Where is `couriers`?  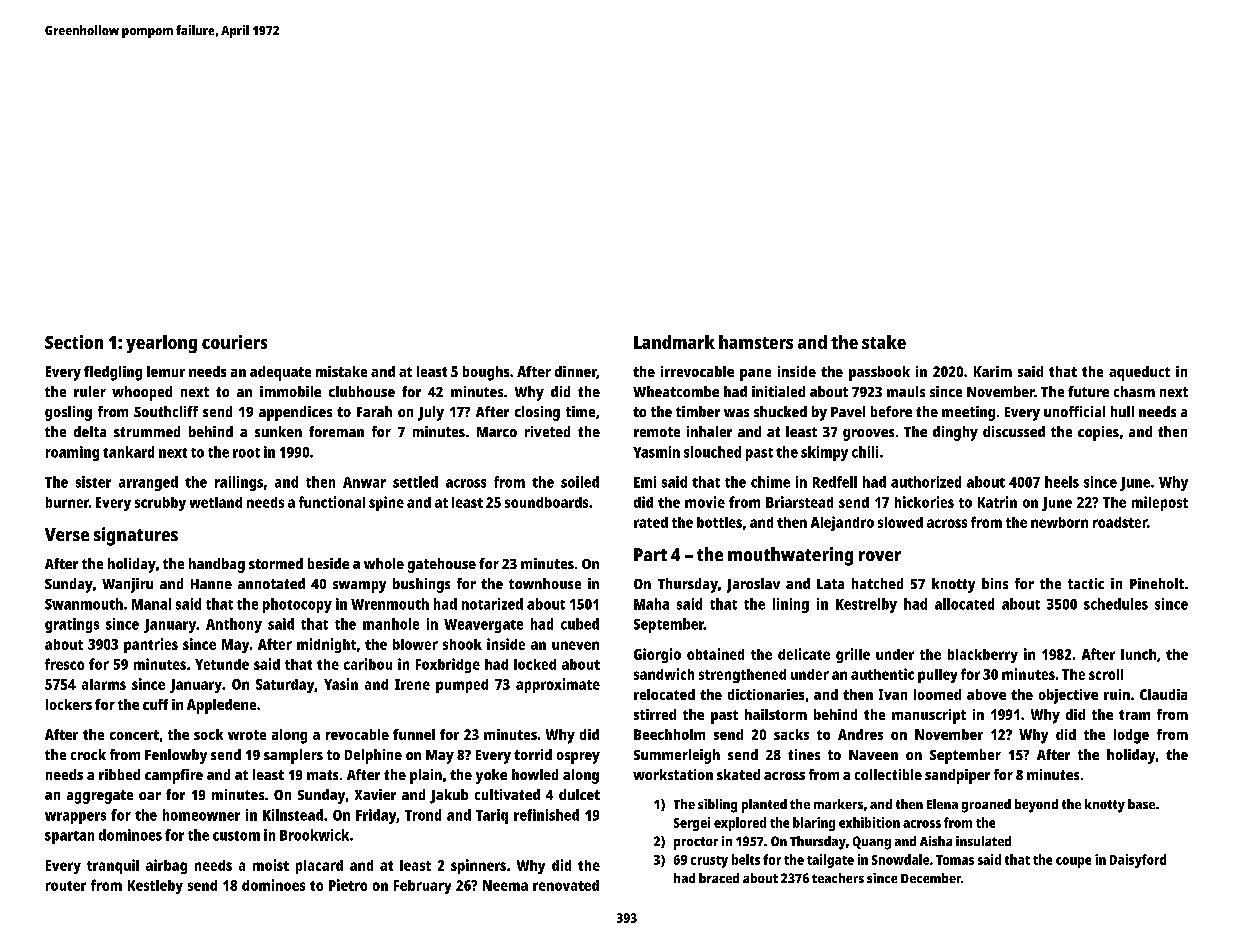 couriers is located at coordinates (234, 342).
